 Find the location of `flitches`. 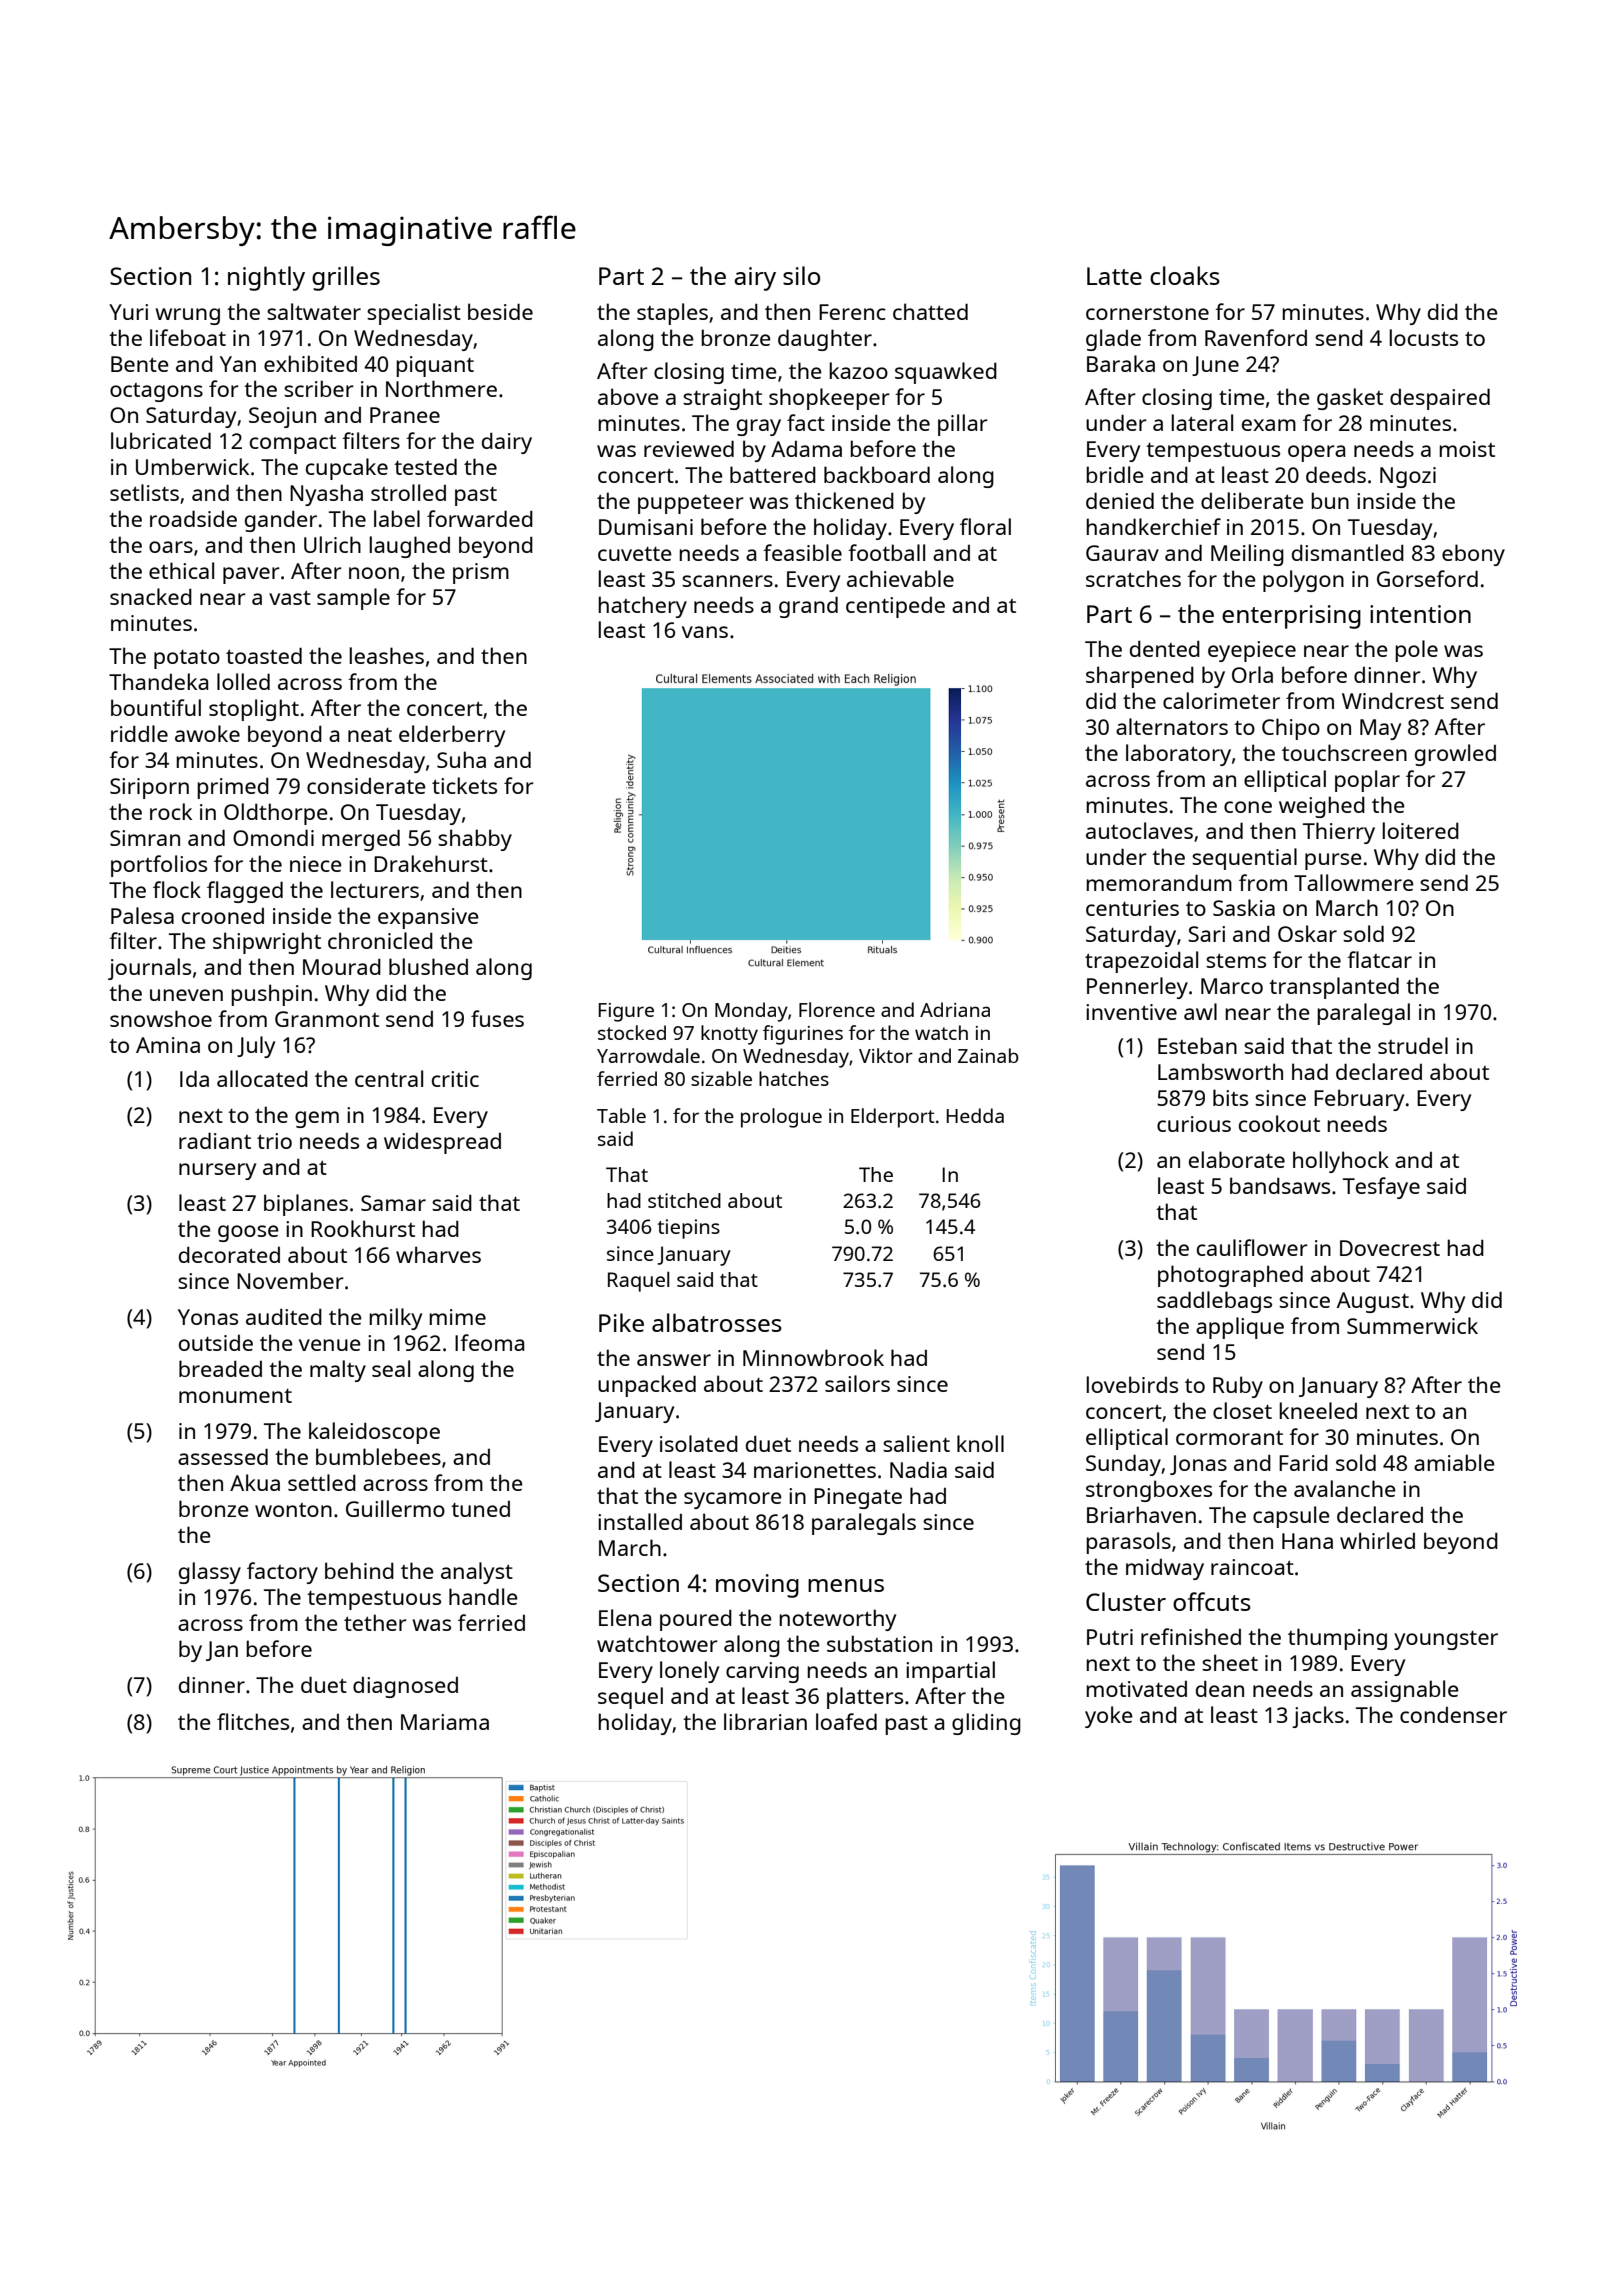

flitches is located at coordinates (253, 1721).
